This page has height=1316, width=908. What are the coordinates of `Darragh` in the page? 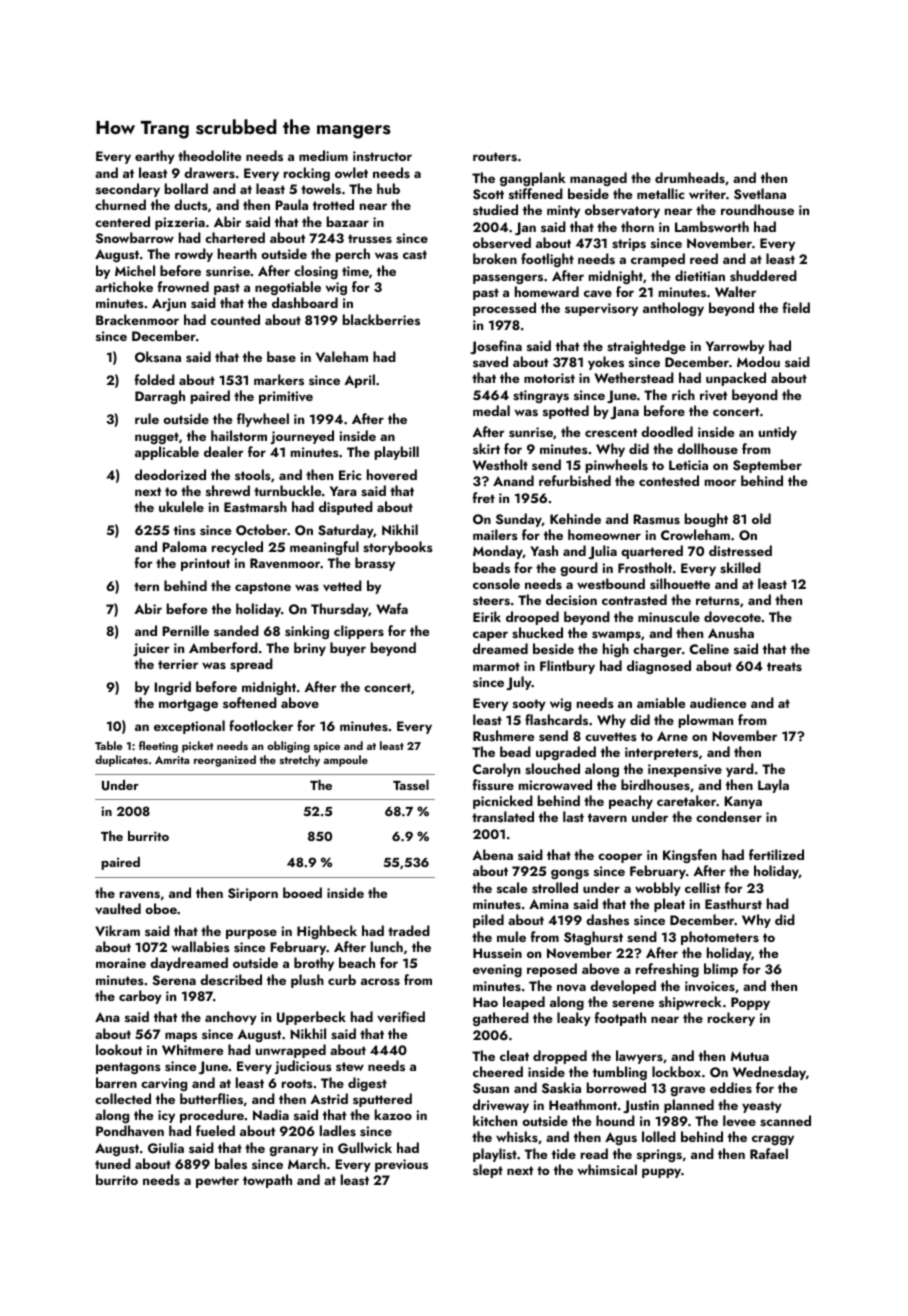 It's located at (160, 397).
